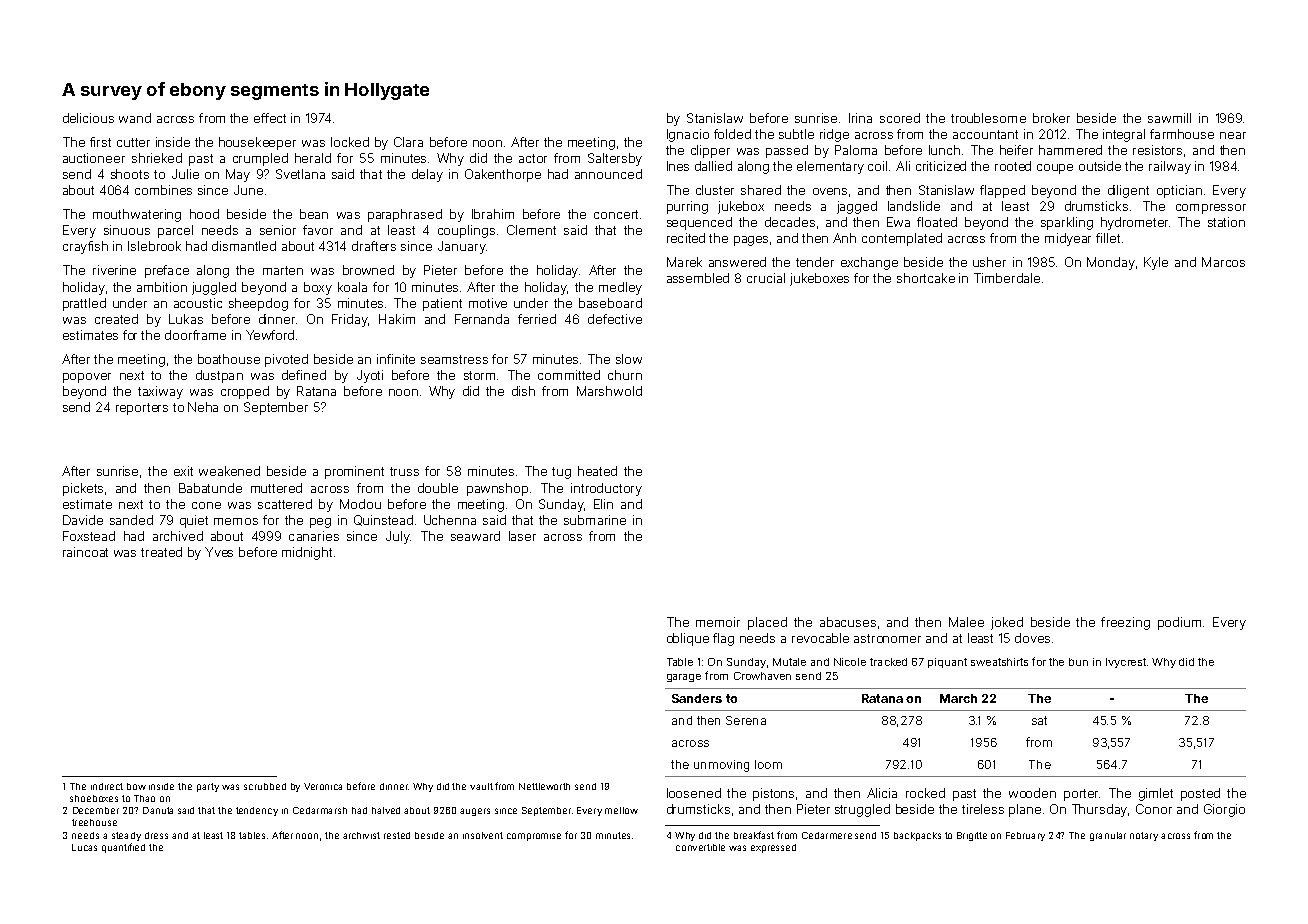 The height and width of the image is (924, 1308). What do you see at coordinates (983, 809) in the image?
I see `tireless` at bounding box center [983, 809].
